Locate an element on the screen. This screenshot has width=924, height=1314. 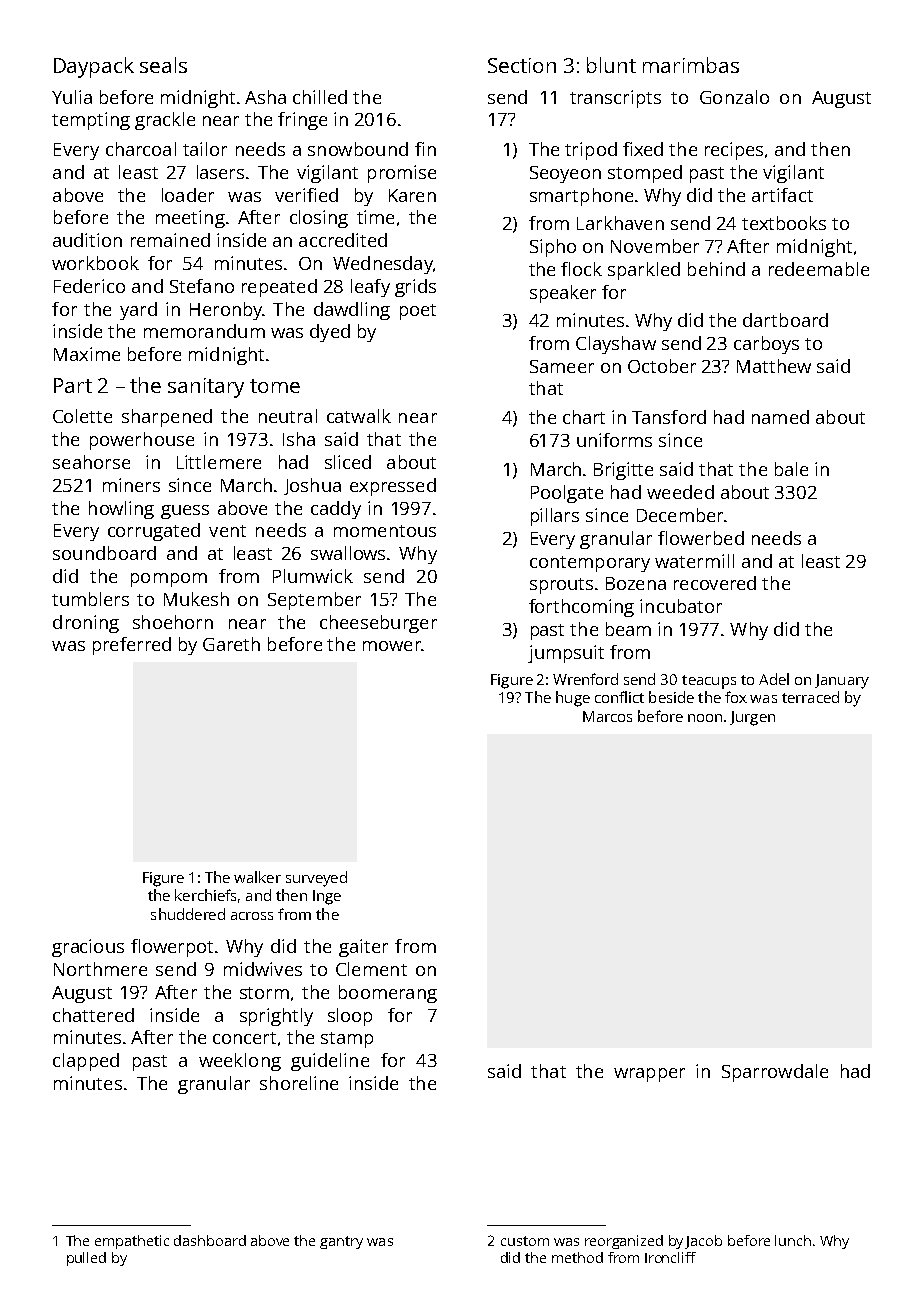
gaiter is located at coordinates (363, 948).
